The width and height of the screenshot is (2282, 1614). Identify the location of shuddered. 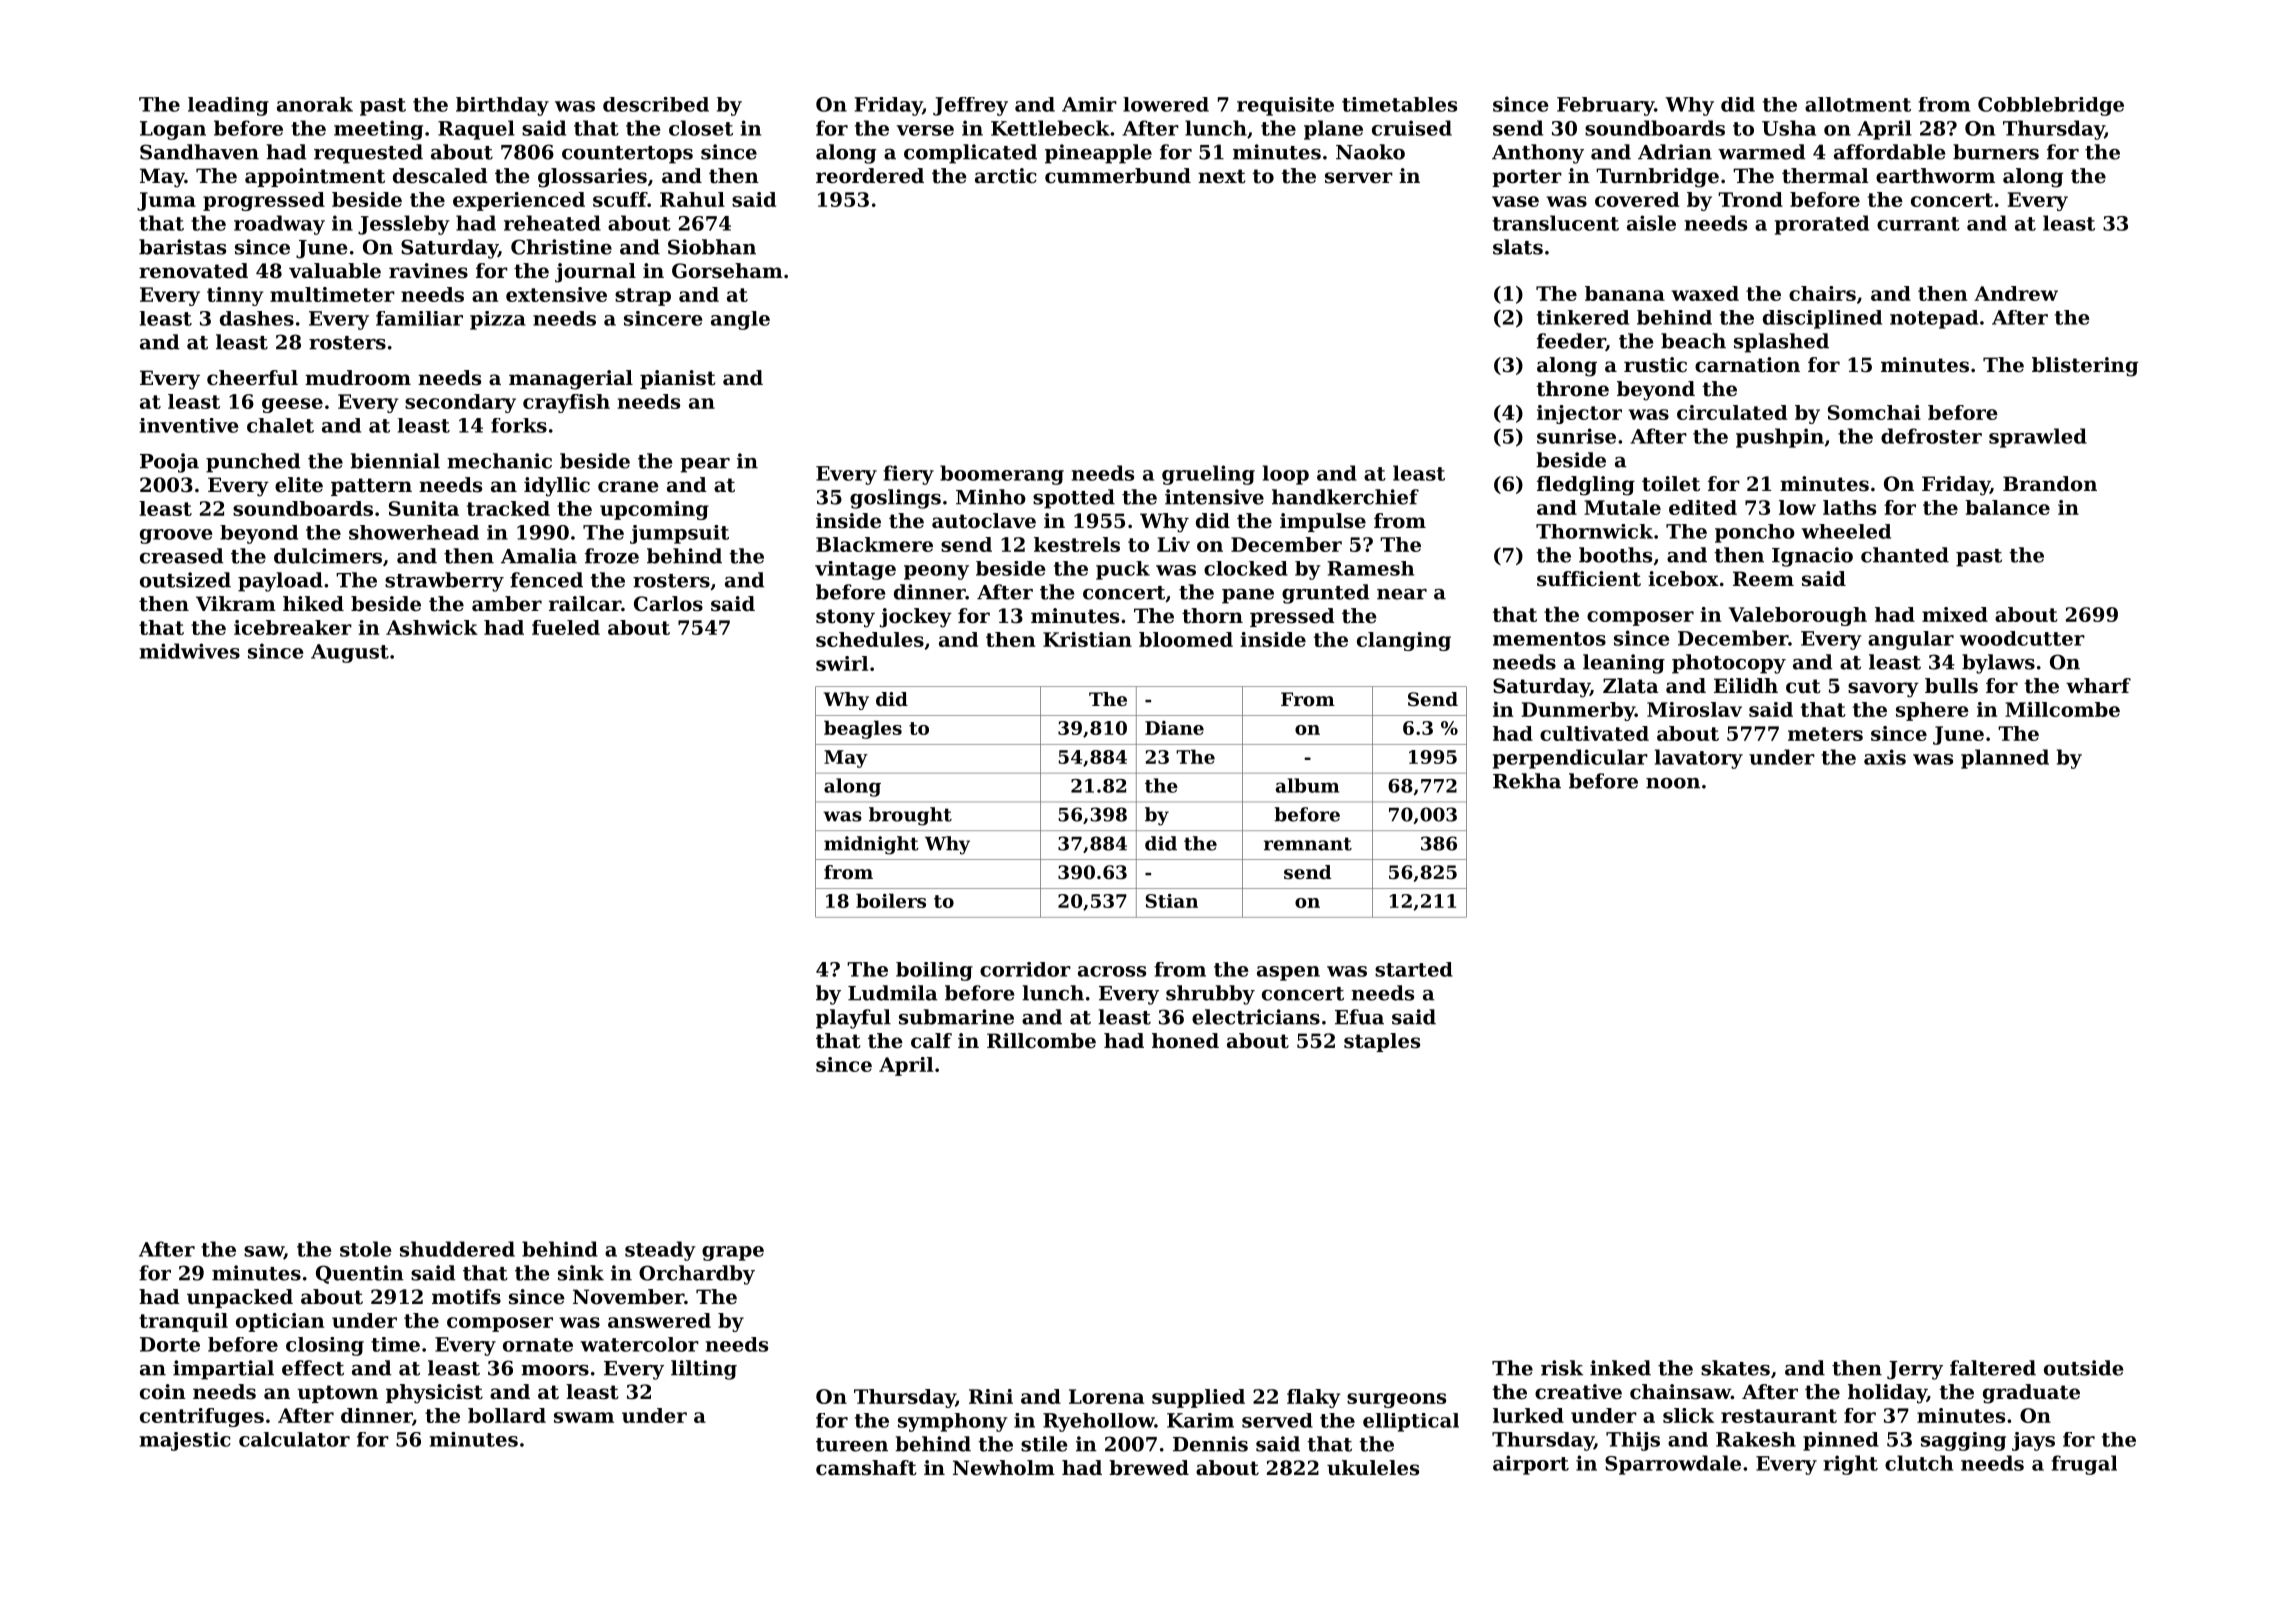
(457, 1249).
